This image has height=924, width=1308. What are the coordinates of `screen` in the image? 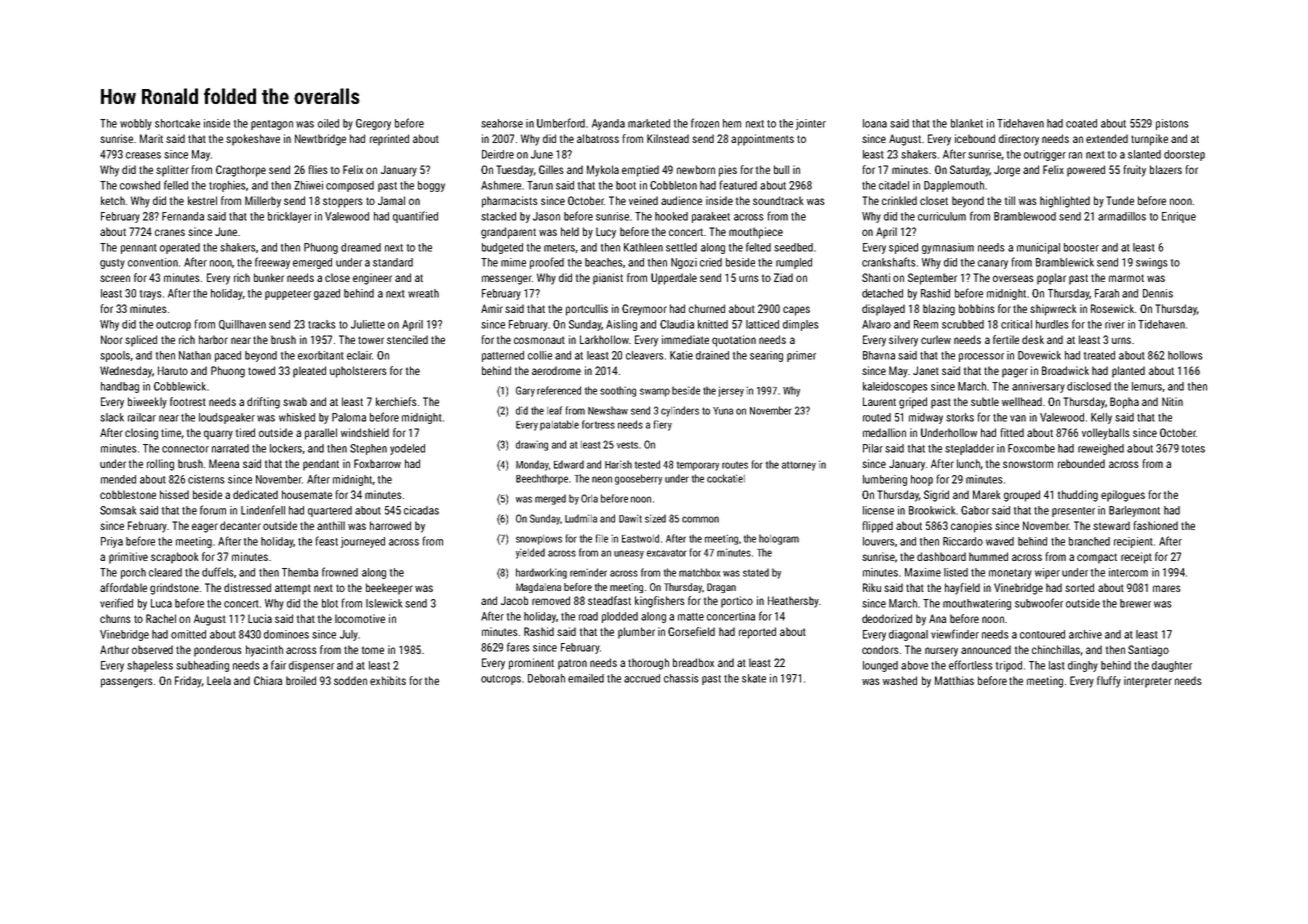 It's located at (115, 278).
